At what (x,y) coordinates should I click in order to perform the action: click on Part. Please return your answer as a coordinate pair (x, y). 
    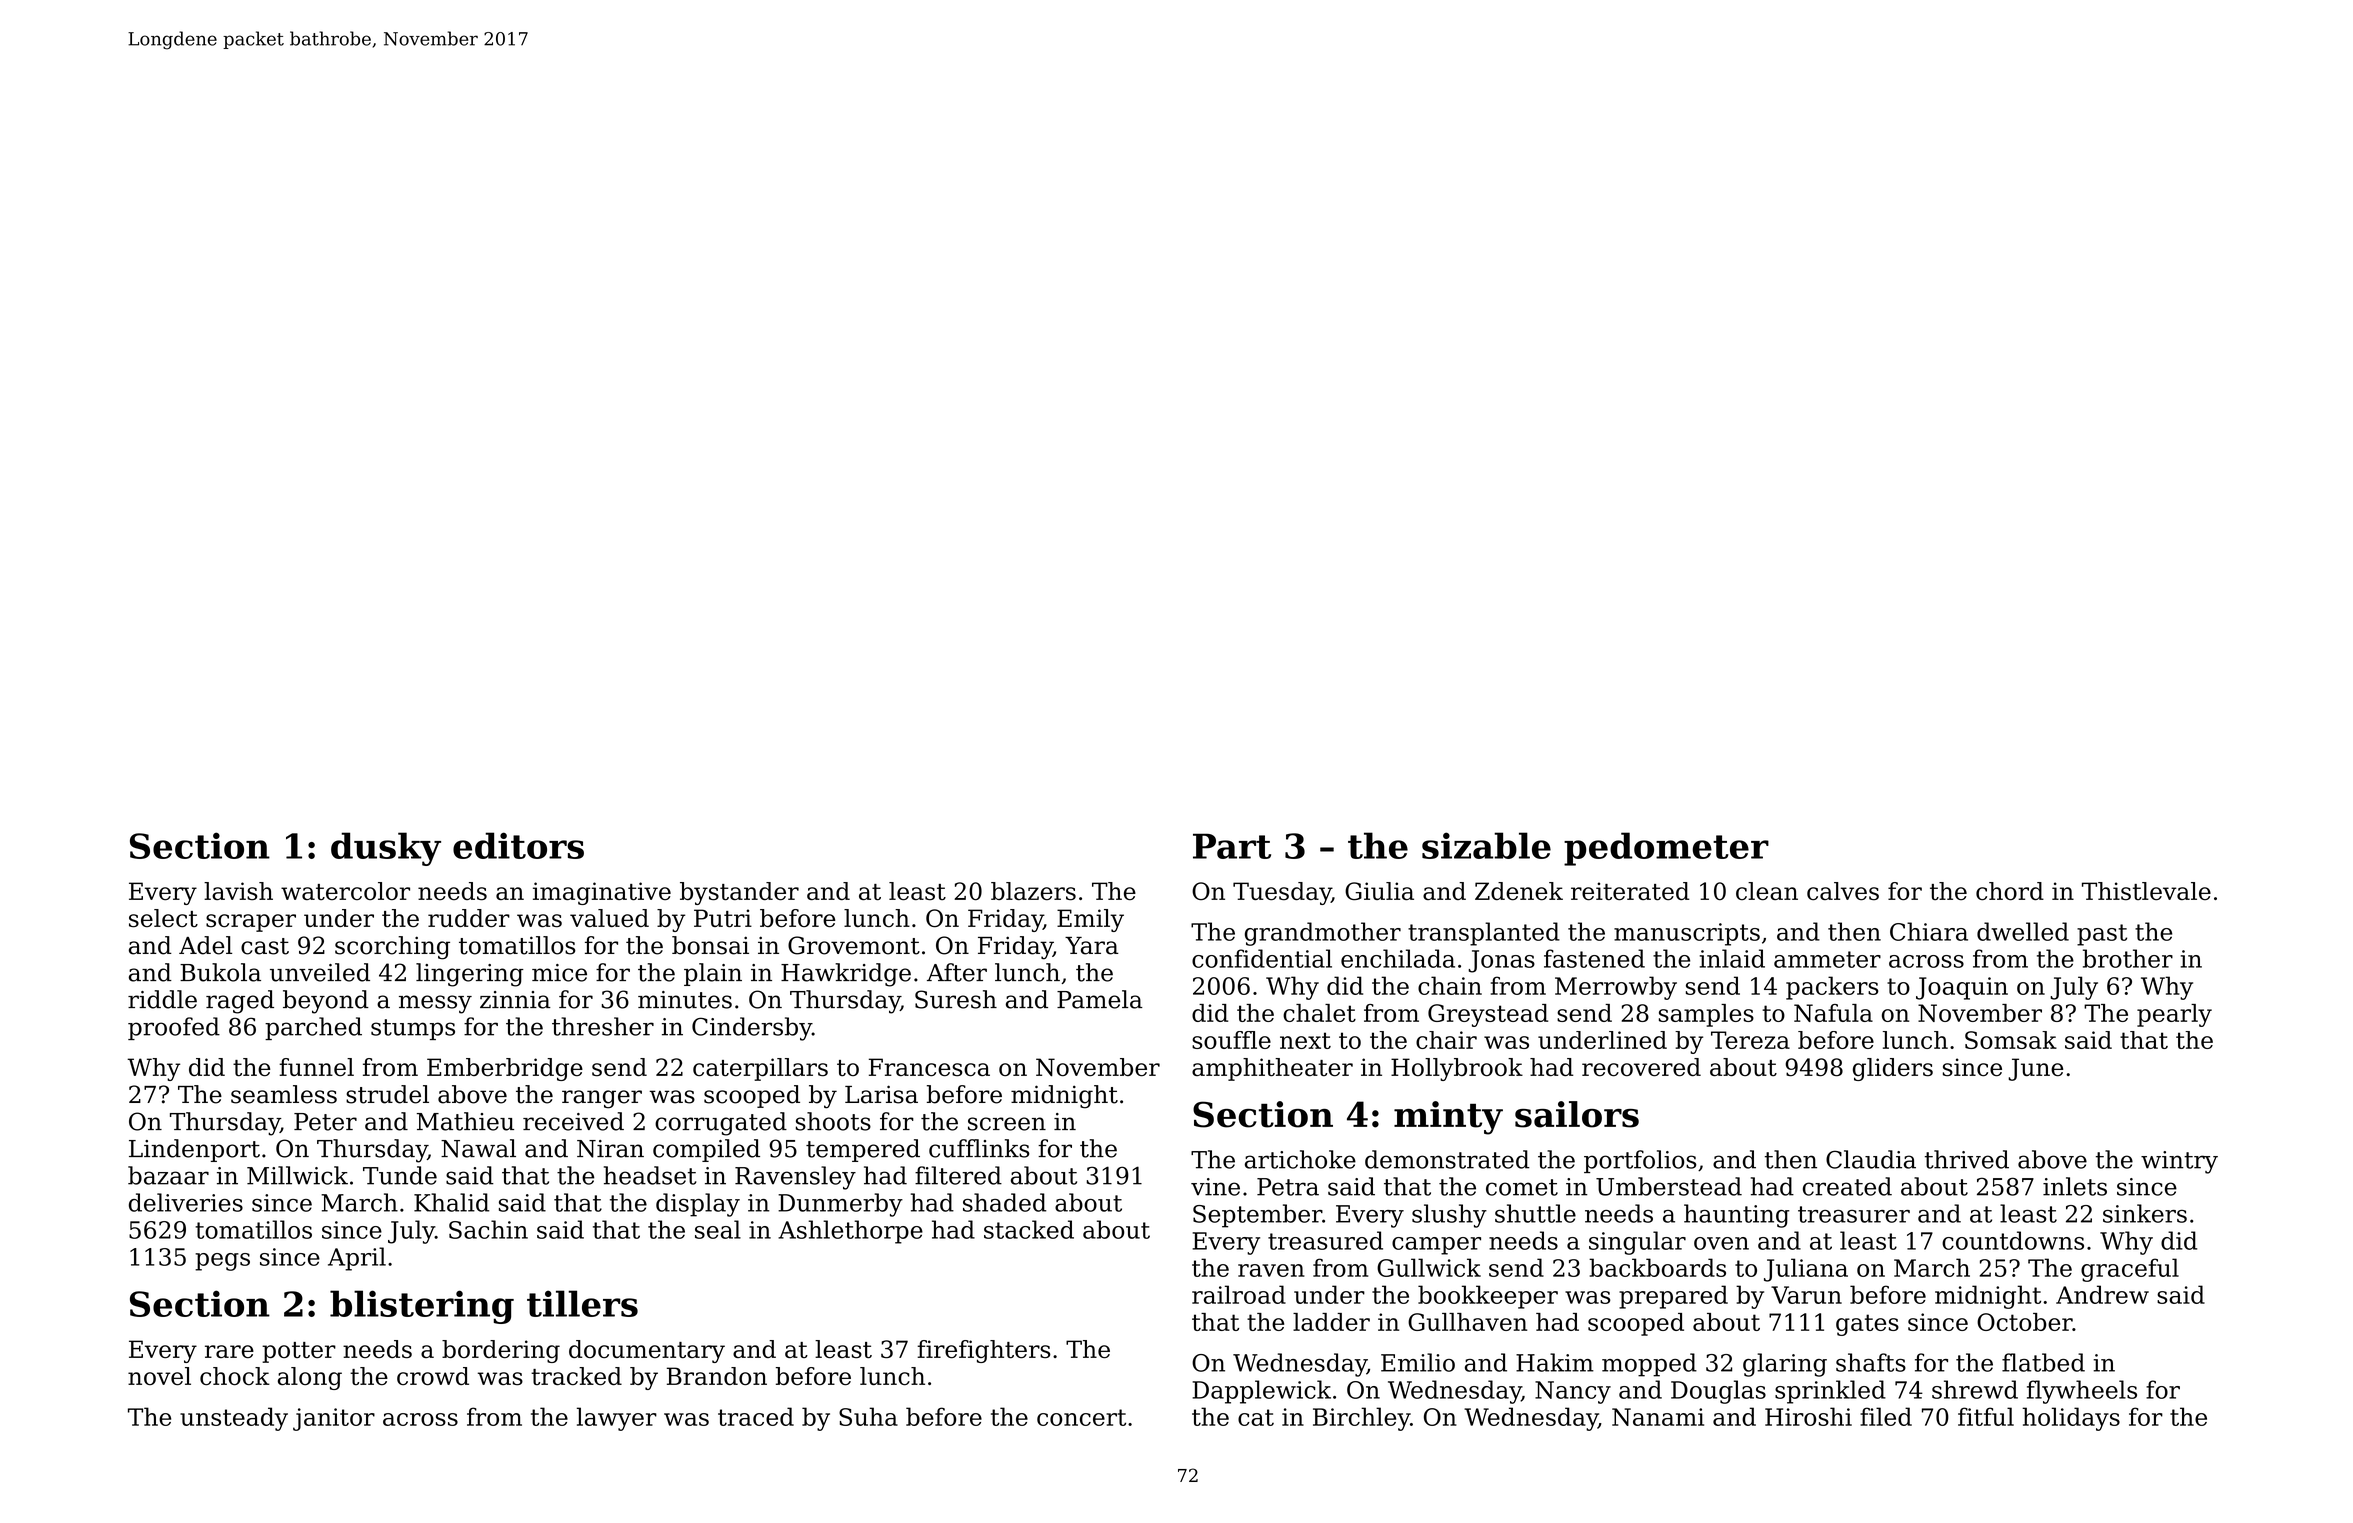
    Looking at the image, I should click on (1232, 846).
